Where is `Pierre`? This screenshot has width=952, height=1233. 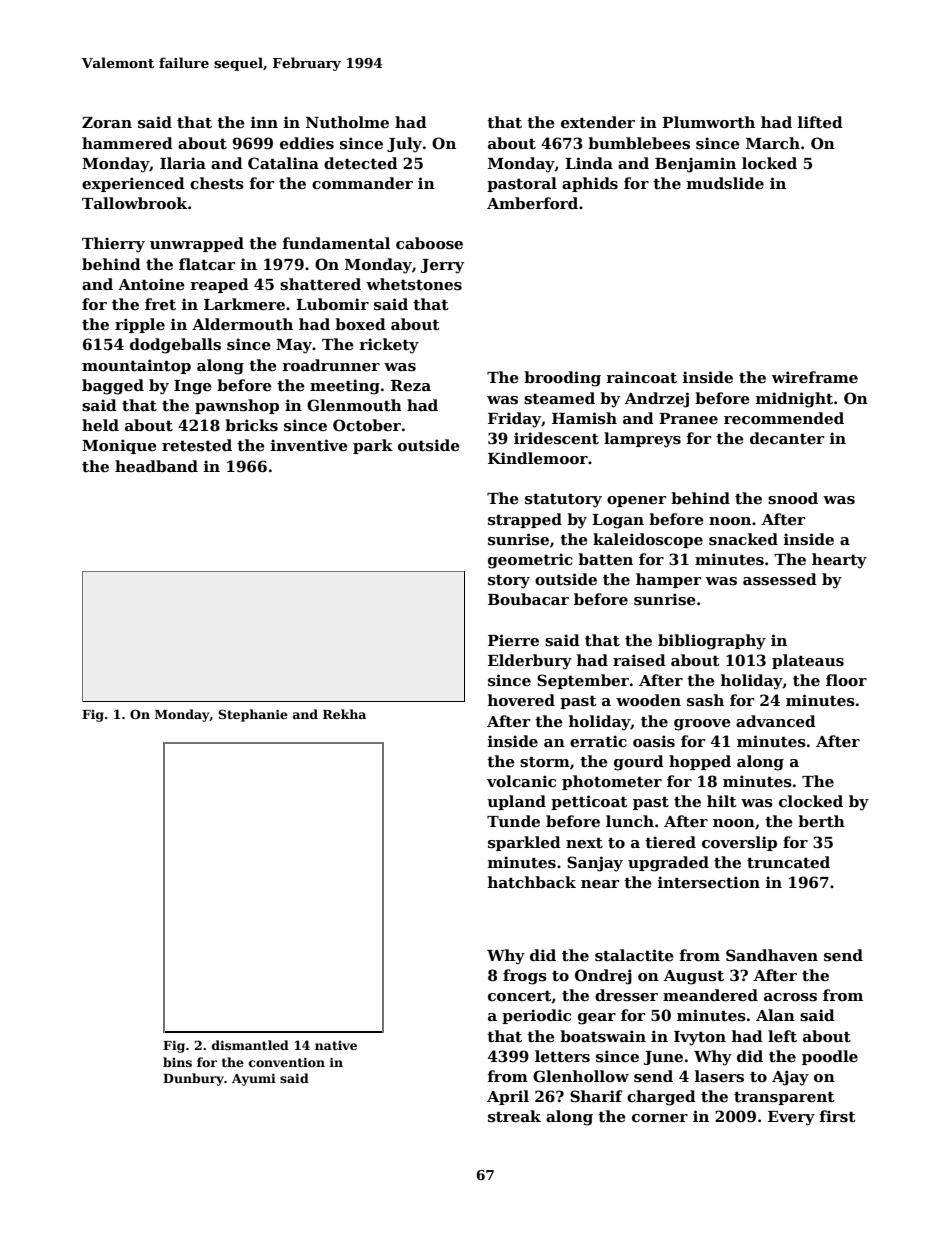 Pierre is located at coordinates (513, 640).
